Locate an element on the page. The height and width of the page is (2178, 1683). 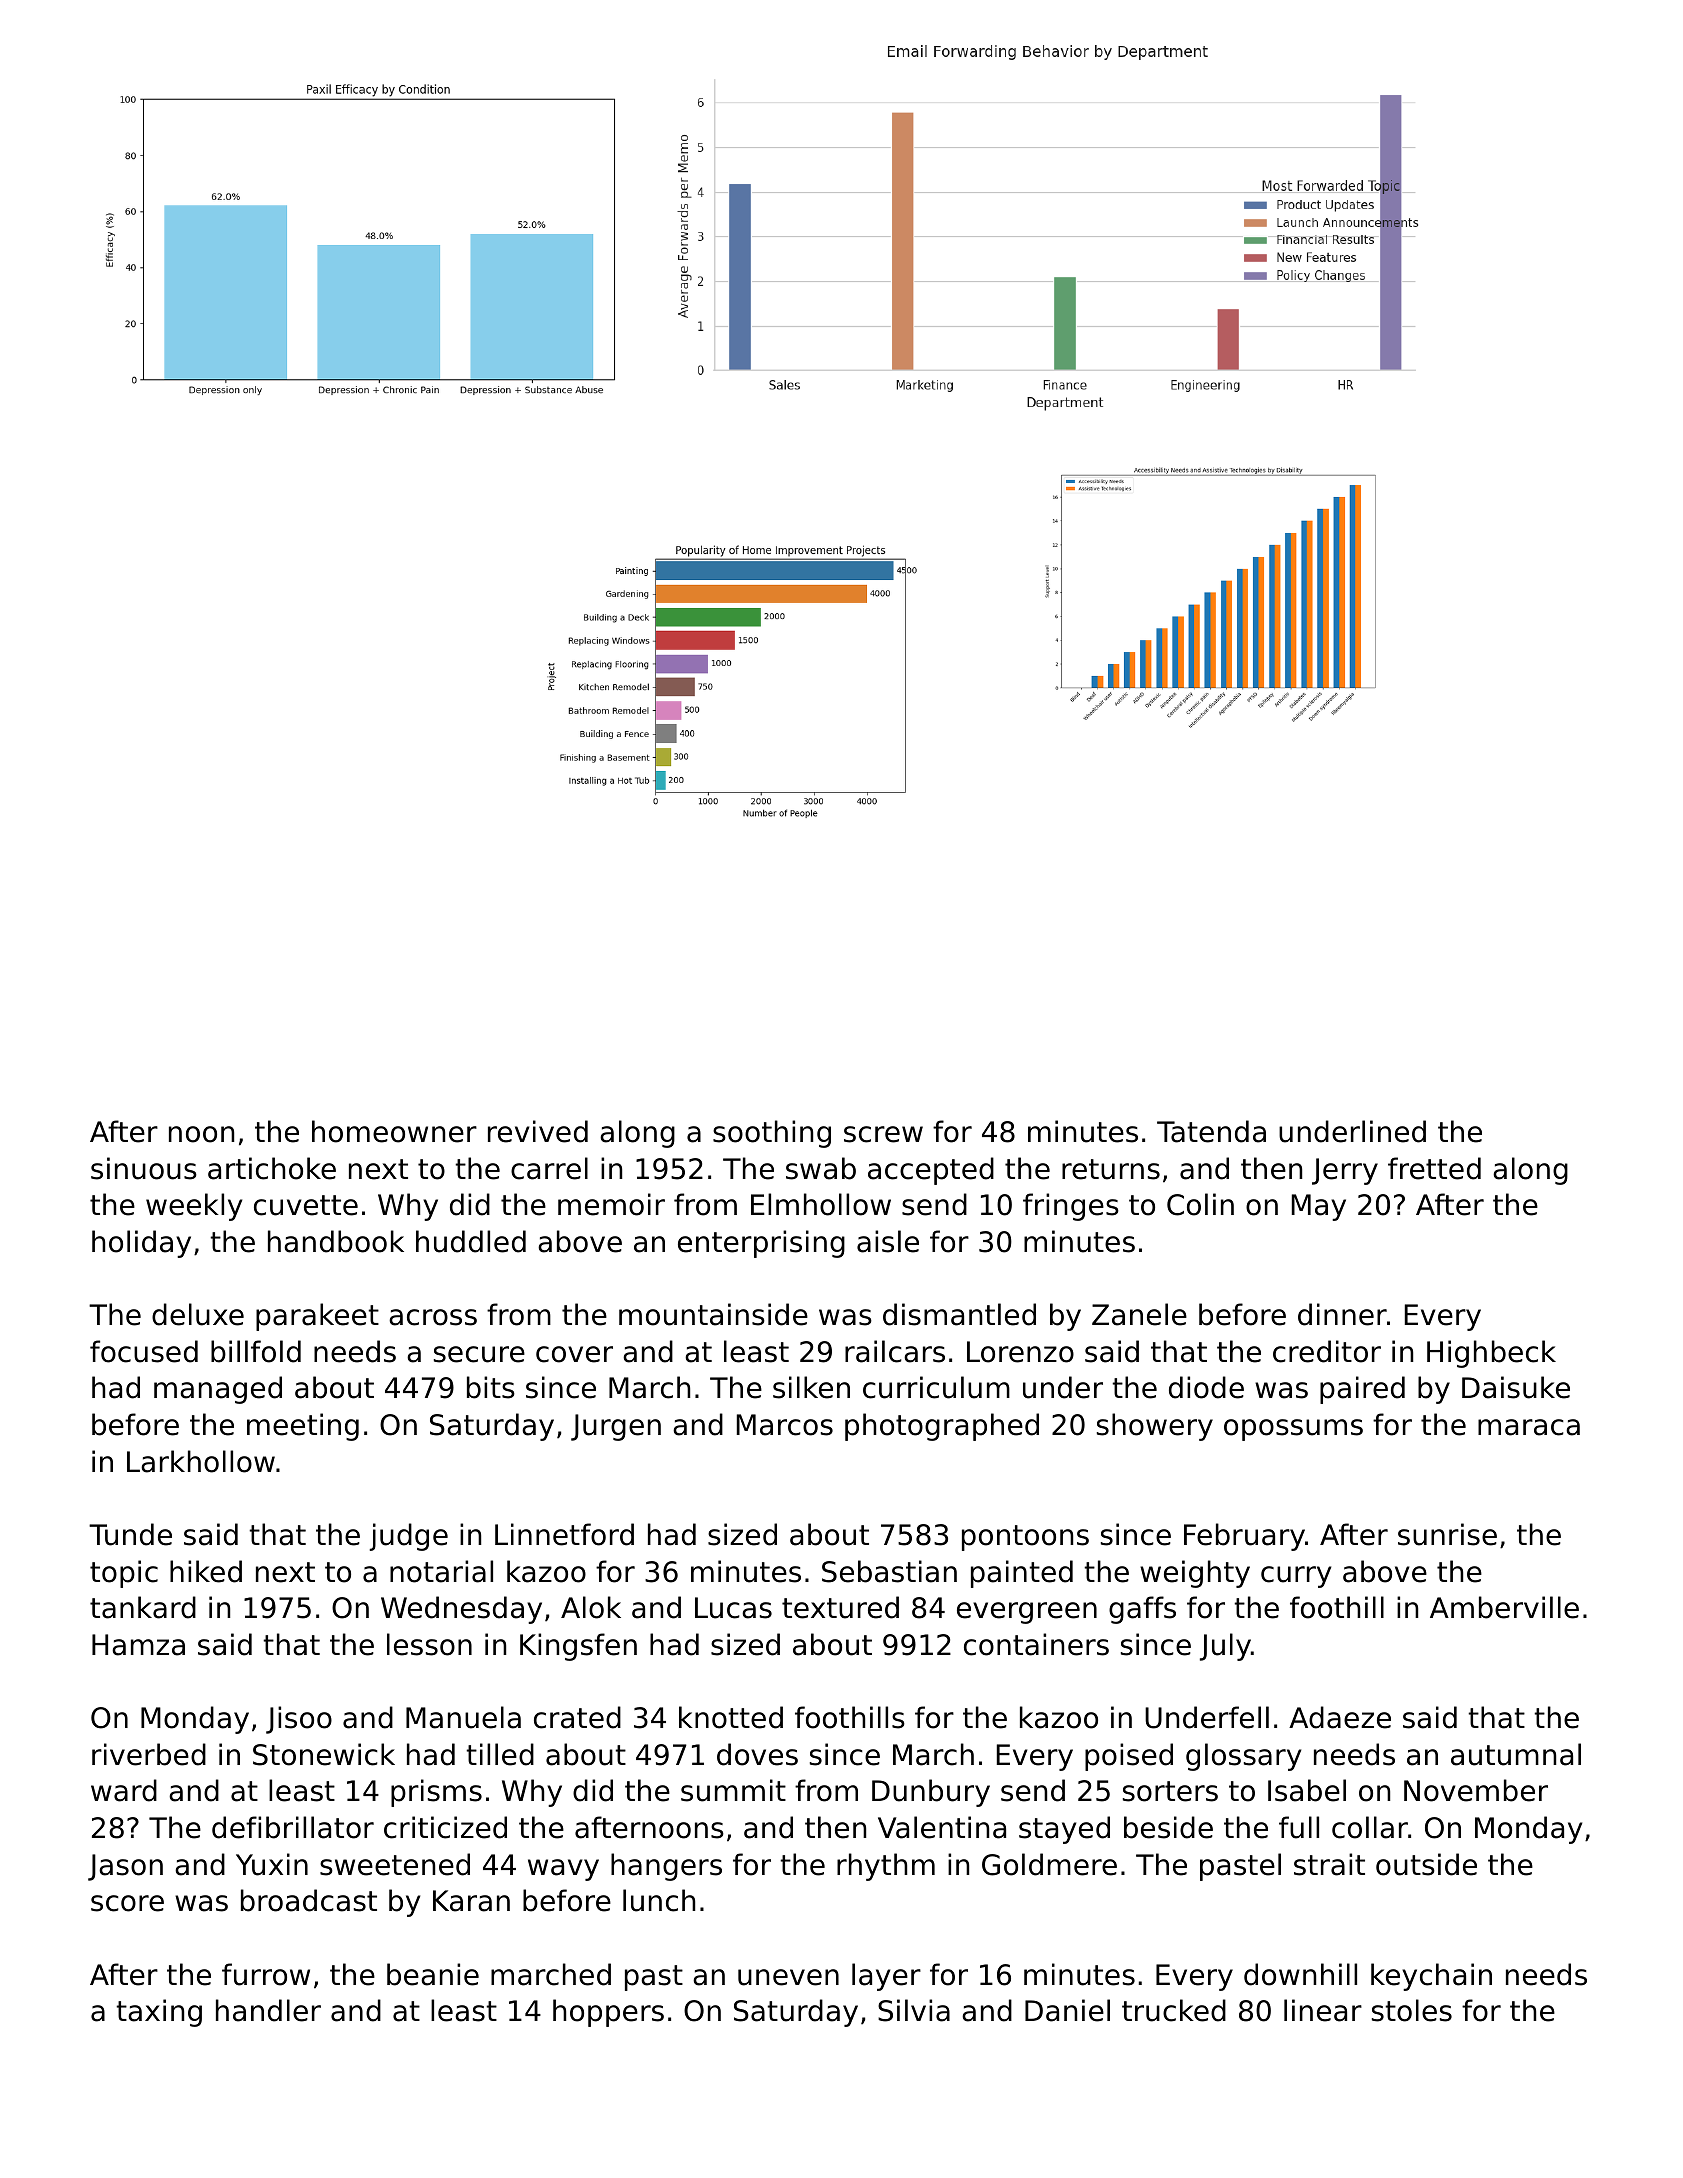
stoles is located at coordinates (1412, 2010).
